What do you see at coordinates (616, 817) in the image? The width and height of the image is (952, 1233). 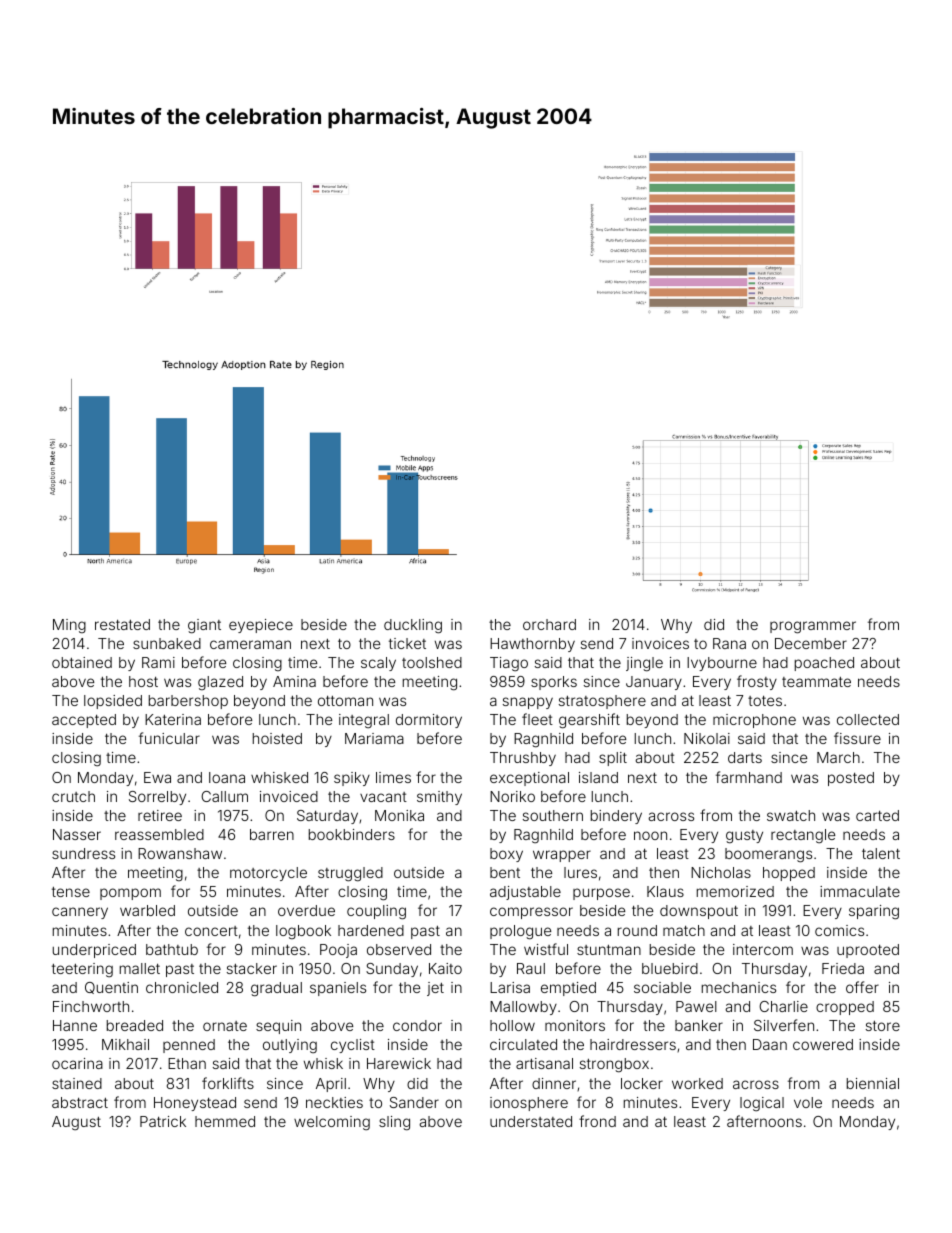 I see `bindery` at bounding box center [616, 817].
